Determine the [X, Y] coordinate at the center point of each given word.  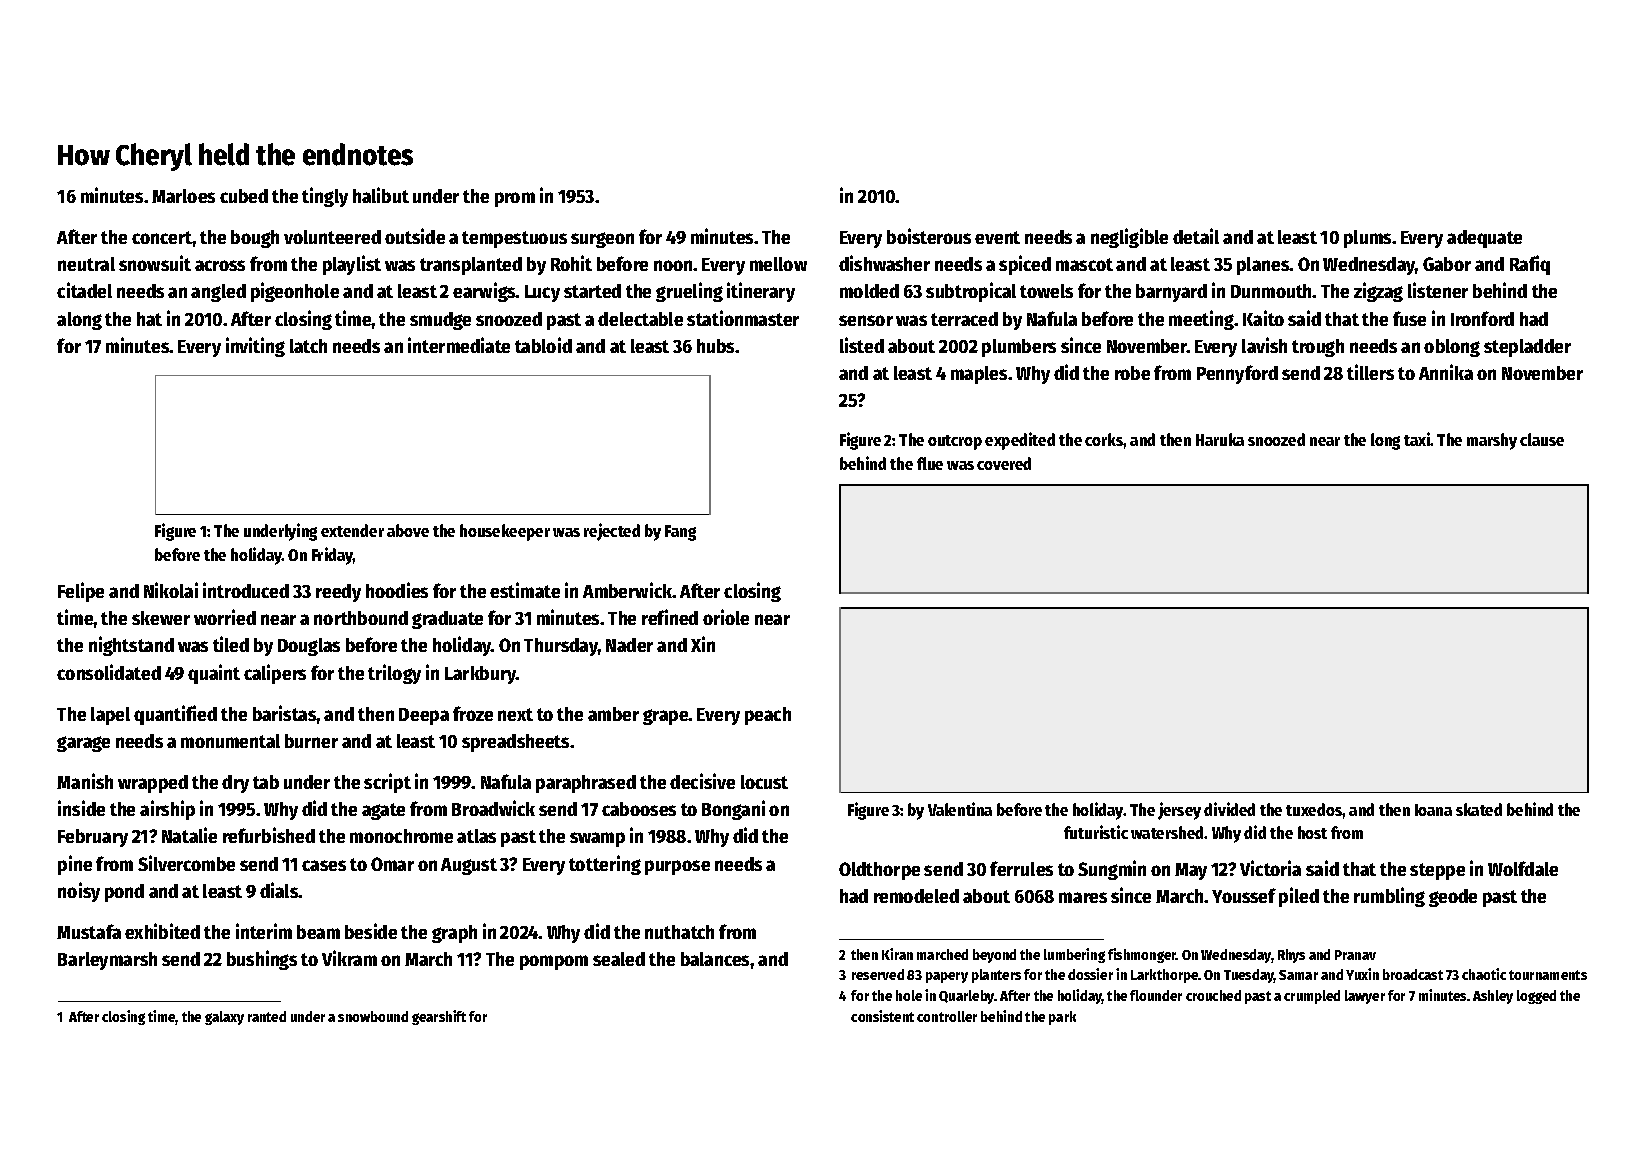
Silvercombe [186, 863]
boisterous [929, 236]
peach [768, 716]
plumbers [1019, 348]
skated [1479, 809]
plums [1367, 239]
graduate [447, 620]
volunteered [332, 237]
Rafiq [1530, 265]
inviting [255, 347]
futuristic [1096, 832]
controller [947, 1016]
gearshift [439, 1017]
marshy [1492, 441]
